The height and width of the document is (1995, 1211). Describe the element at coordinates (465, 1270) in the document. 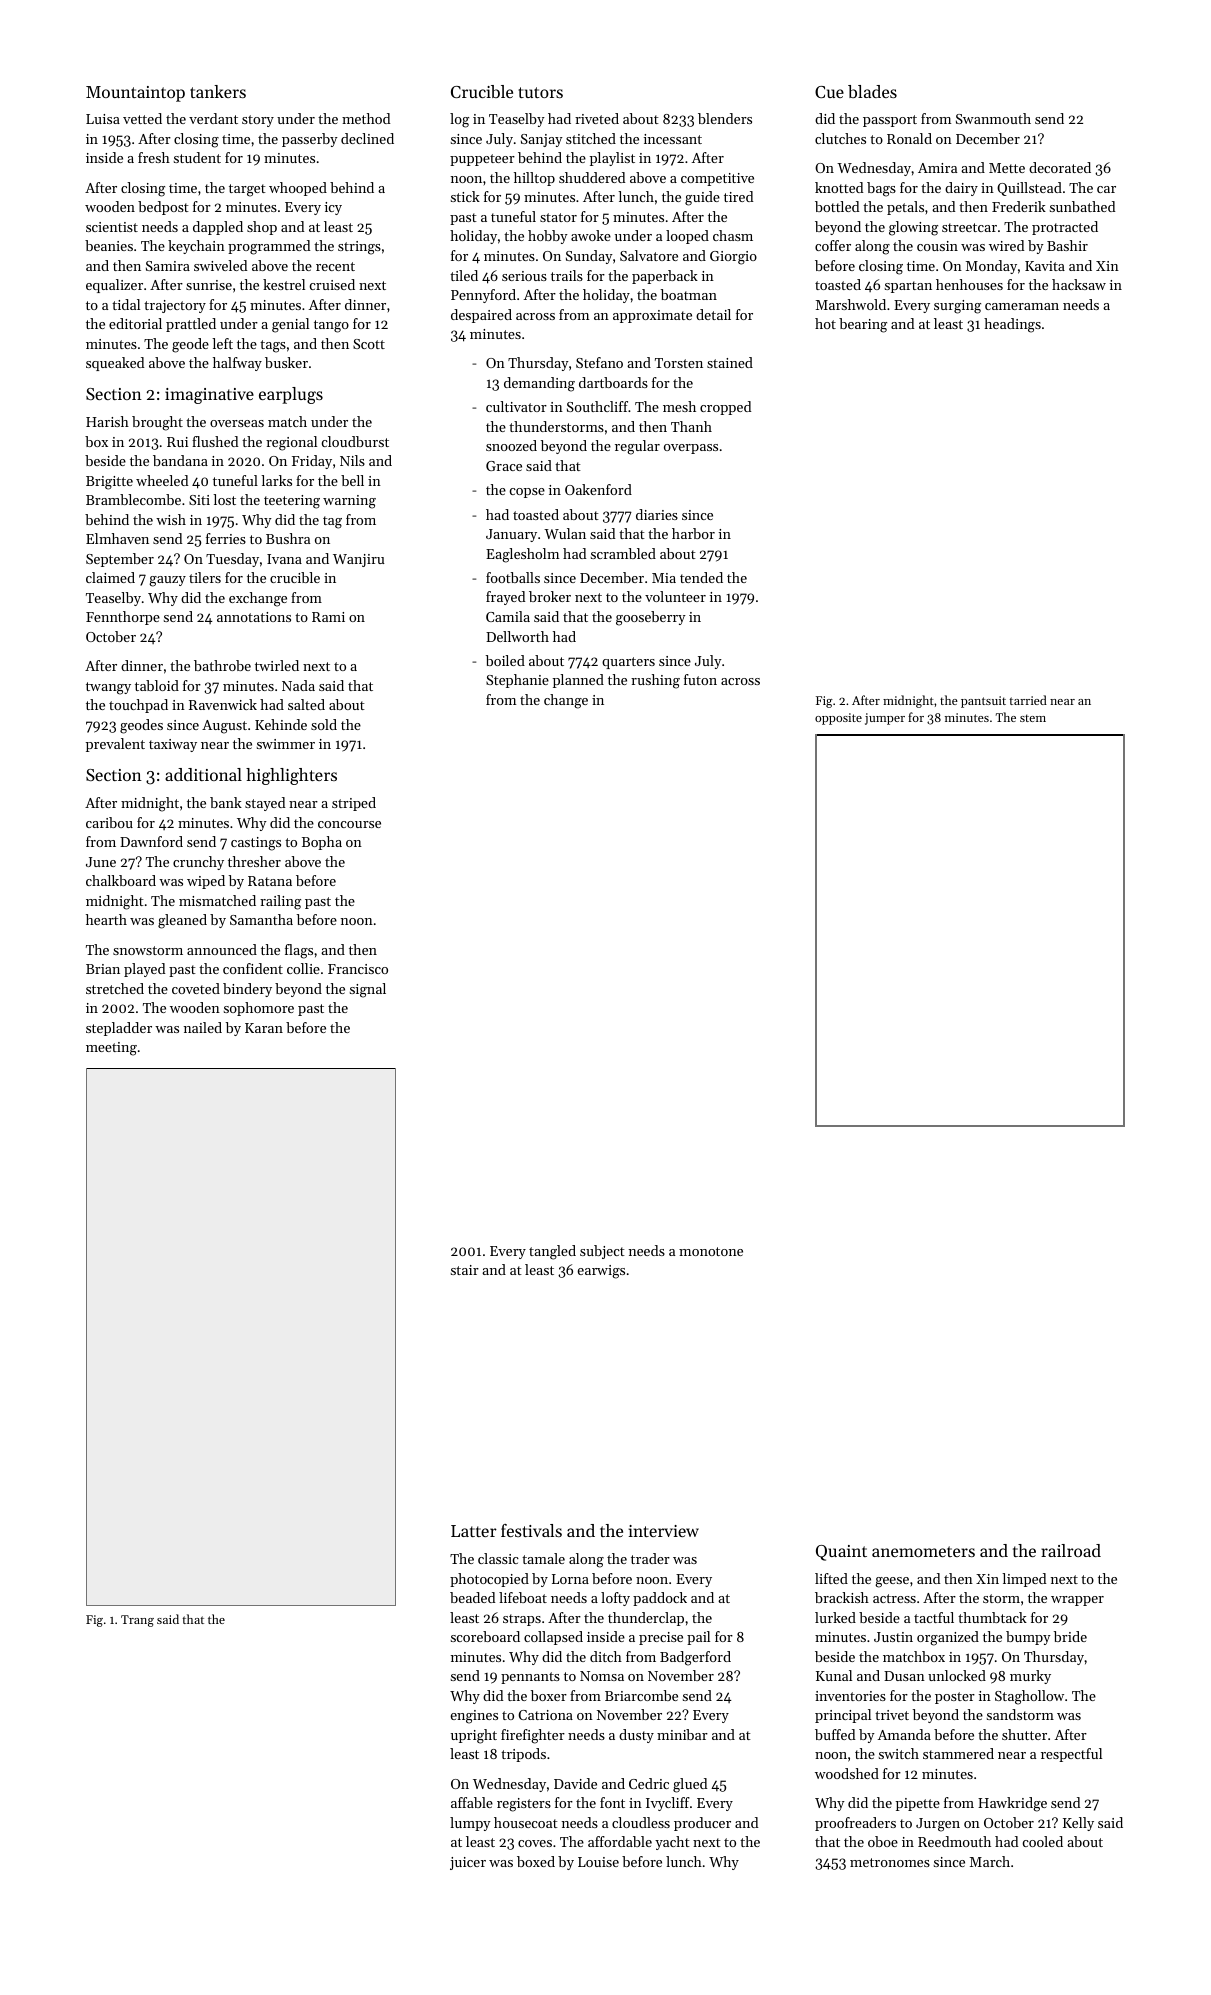

I see `stair` at that location.
